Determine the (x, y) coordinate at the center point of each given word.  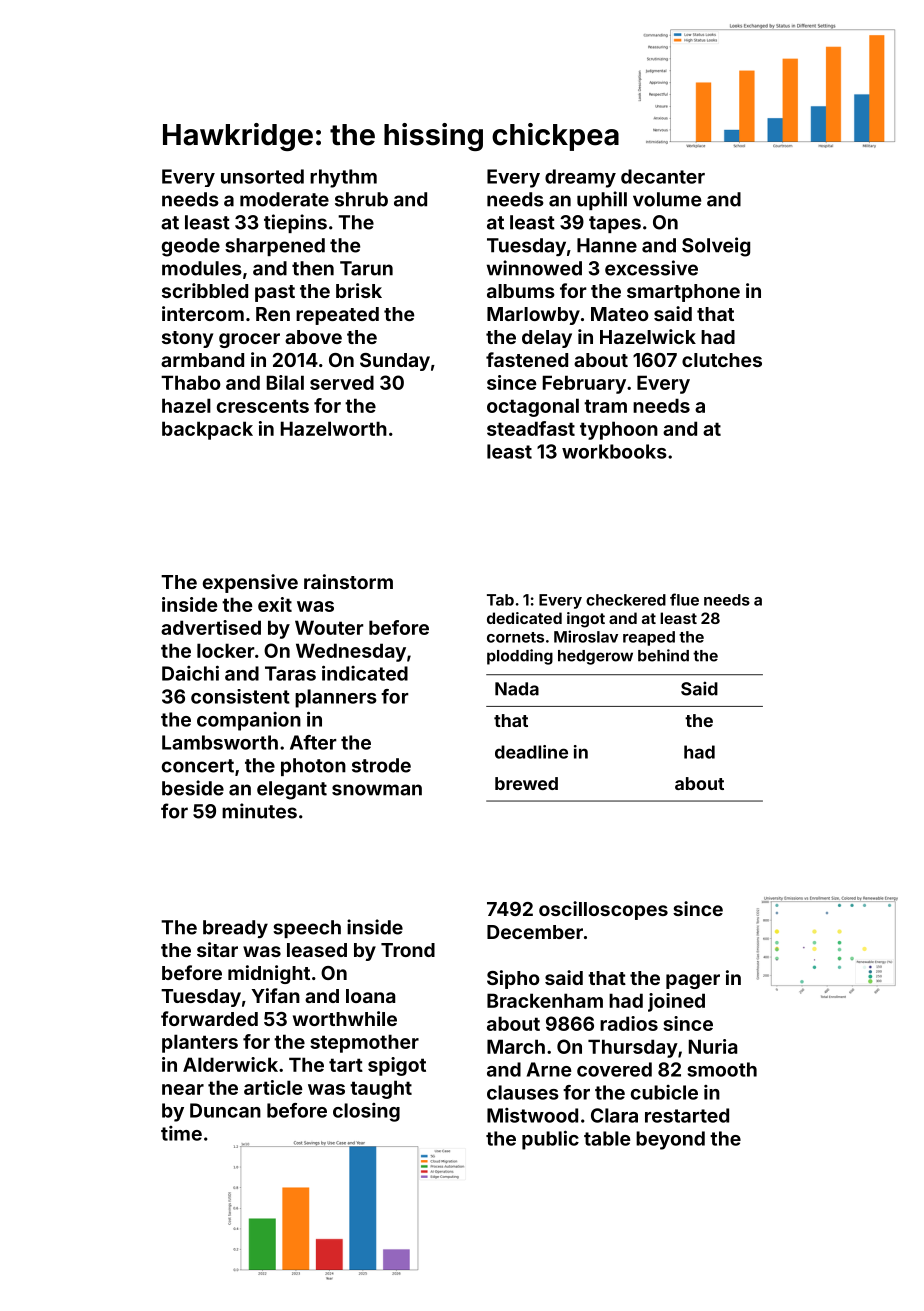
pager (693, 981)
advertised (211, 627)
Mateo (620, 314)
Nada (517, 689)
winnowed (534, 268)
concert (198, 766)
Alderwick (230, 1064)
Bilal (285, 382)
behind (663, 655)
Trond (408, 950)
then (313, 268)
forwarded (209, 1018)
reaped (649, 638)
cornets (515, 637)
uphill (602, 200)
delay (547, 339)
